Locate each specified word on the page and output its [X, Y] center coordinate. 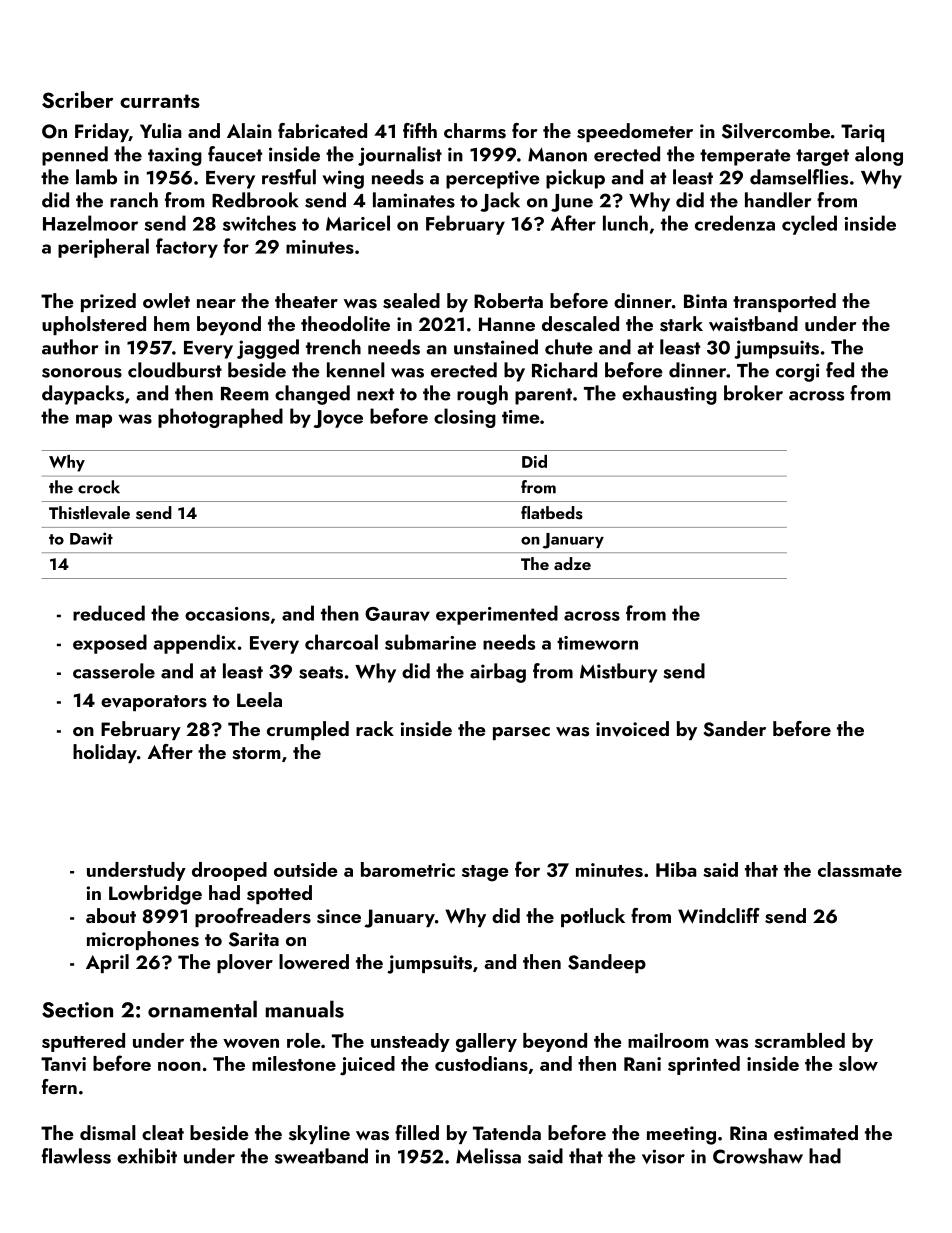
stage [485, 873]
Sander [734, 729]
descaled [580, 324]
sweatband [321, 1156]
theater [306, 300]
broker [753, 393]
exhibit [147, 1156]
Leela [259, 699]
